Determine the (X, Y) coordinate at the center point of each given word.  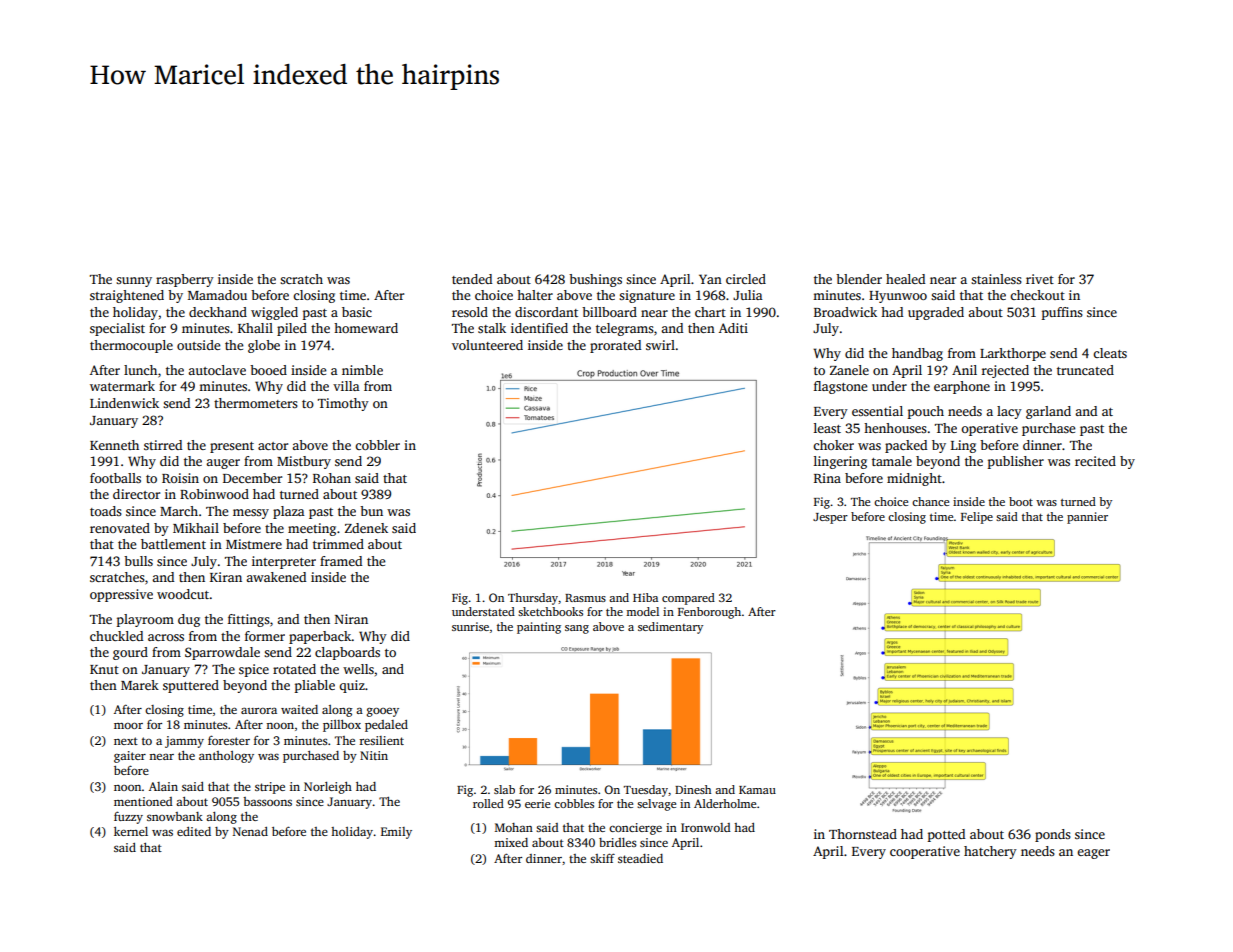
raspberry (185, 280)
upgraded (936, 313)
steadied (640, 858)
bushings (595, 280)
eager (1093, 854)
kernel (131, 831)
